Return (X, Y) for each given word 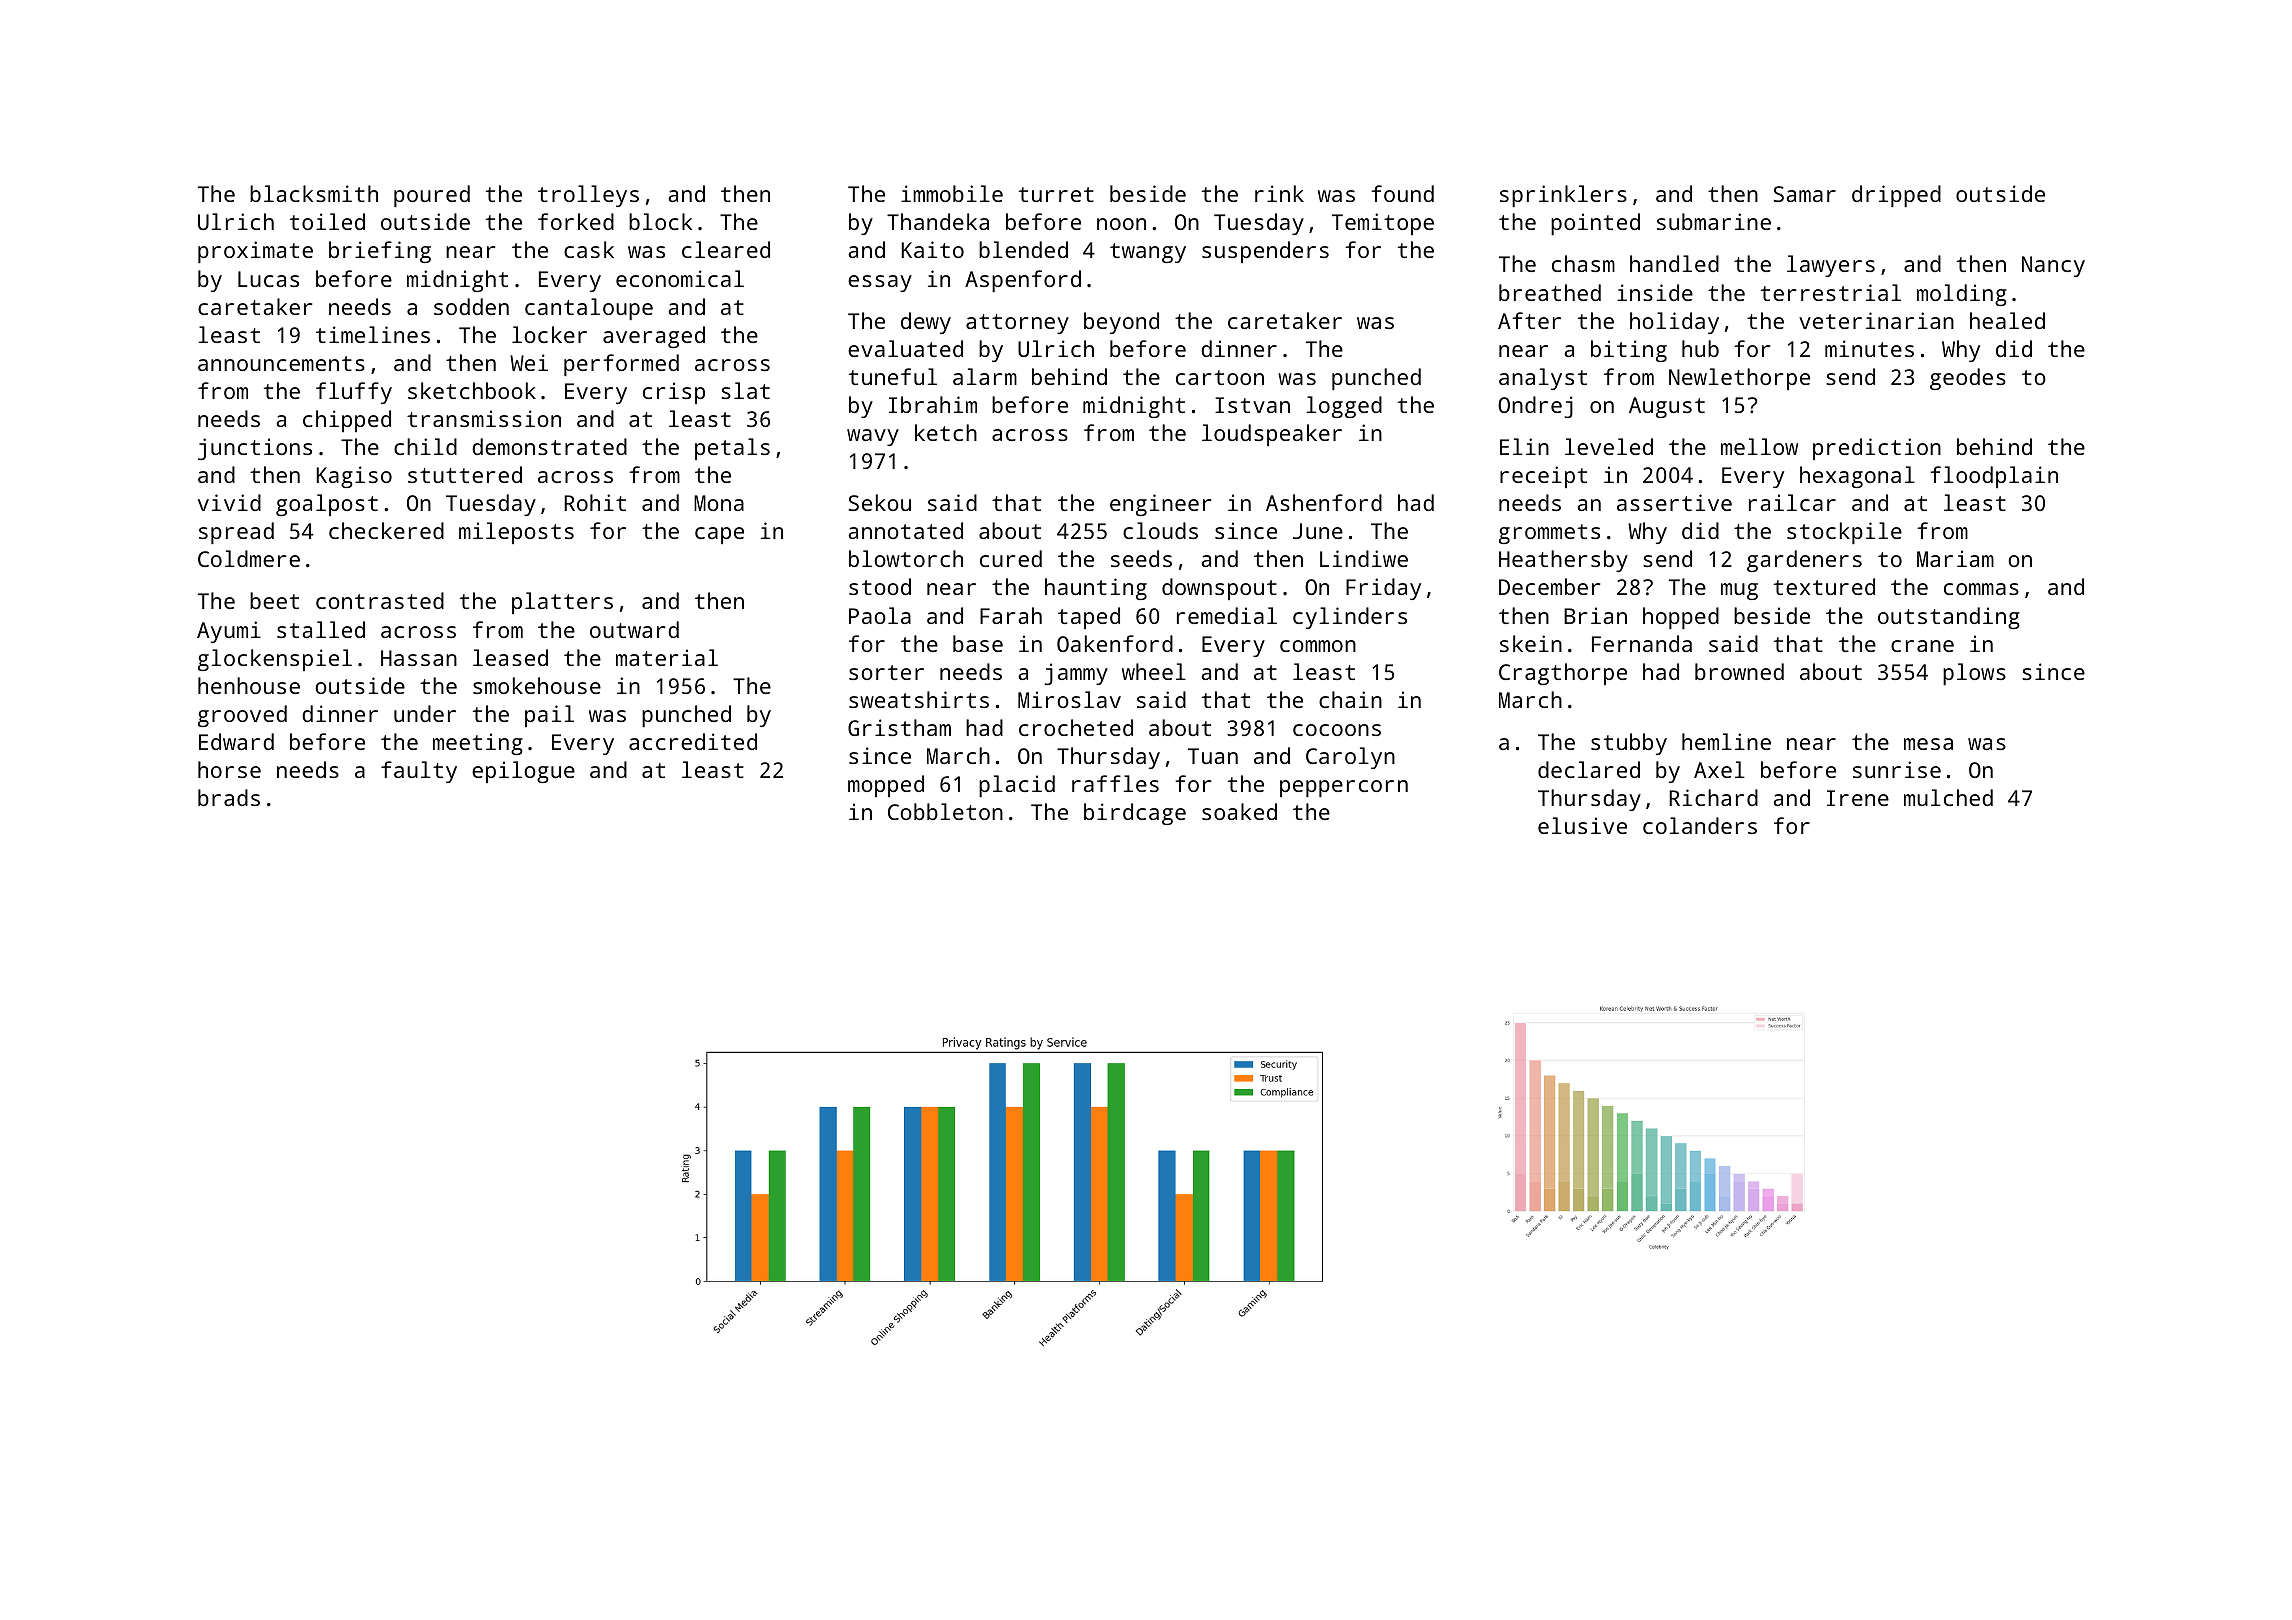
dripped (1896, 196)
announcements (281, 363)
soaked (1239, 811)
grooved (242, 716)
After (1529, 320)
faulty (419, 772)
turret (1056, 194)
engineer (1160, 505)
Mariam (1955, 558)
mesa (1928, 744)
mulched (1948, 797)
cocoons (1337, 730)
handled (1674, 263)
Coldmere (249, 558)
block (660, 221)
